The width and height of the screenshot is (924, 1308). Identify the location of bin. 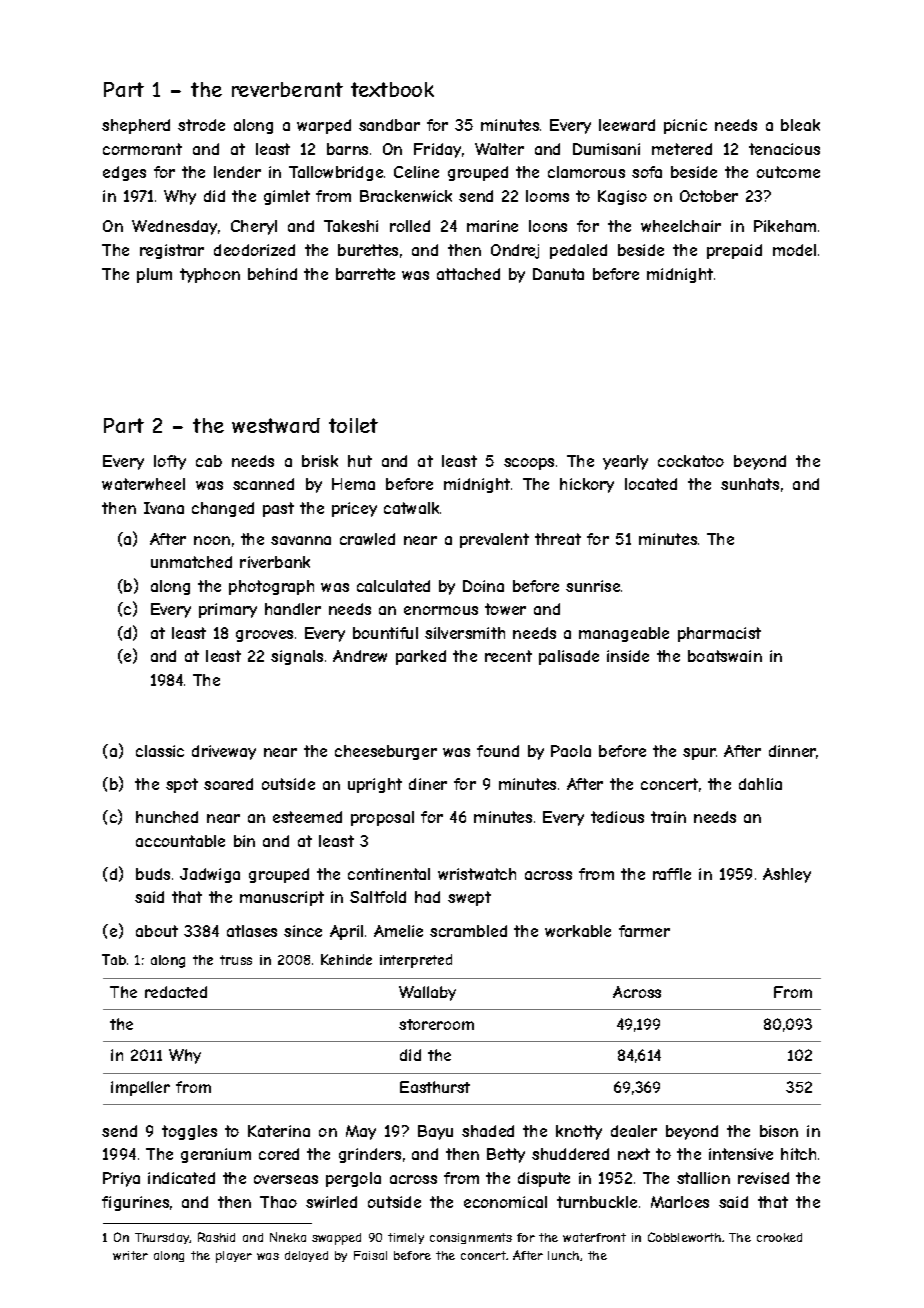
(244, 841).
